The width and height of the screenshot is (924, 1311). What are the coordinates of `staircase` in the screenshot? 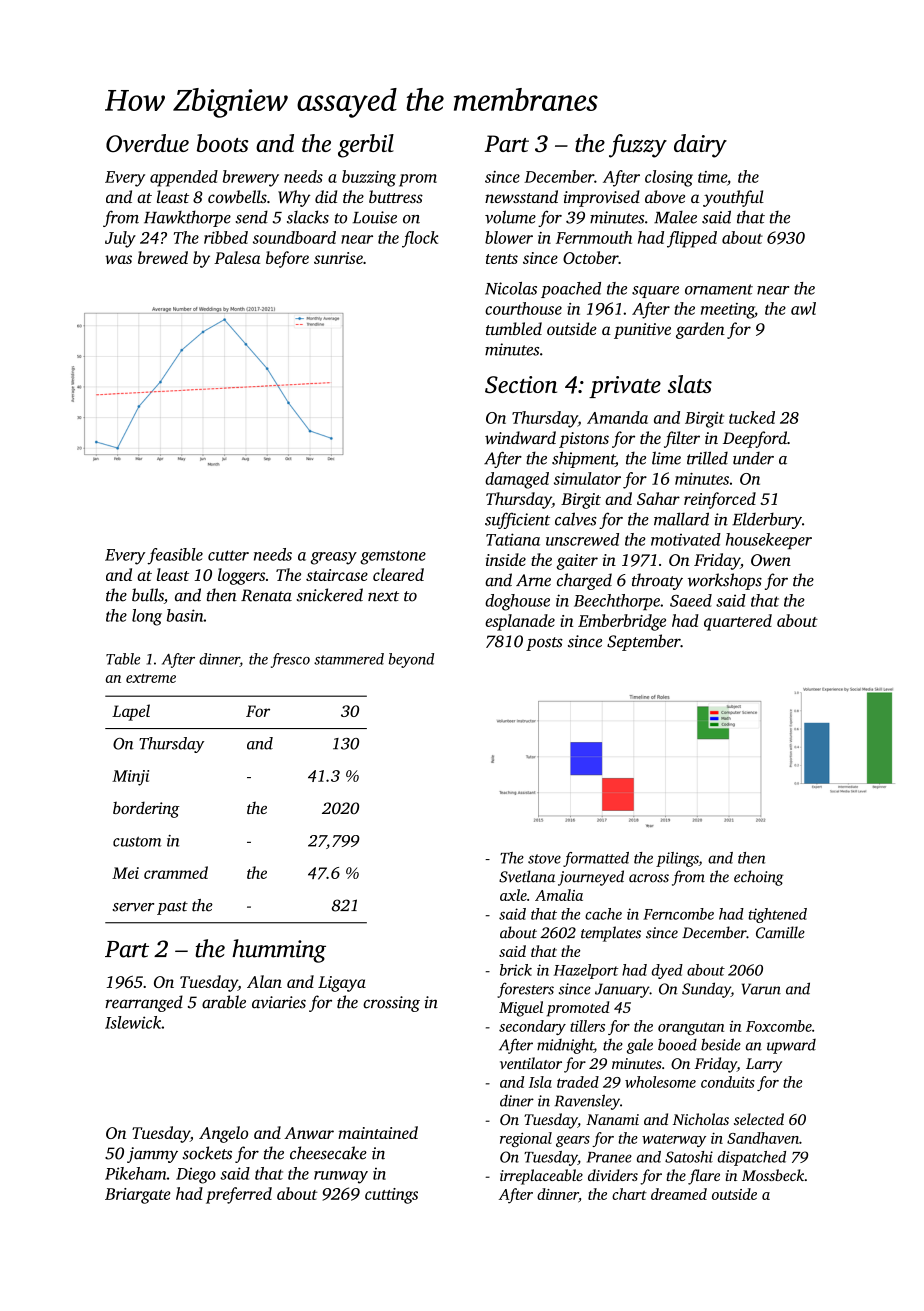 It's located at (337, 575).
